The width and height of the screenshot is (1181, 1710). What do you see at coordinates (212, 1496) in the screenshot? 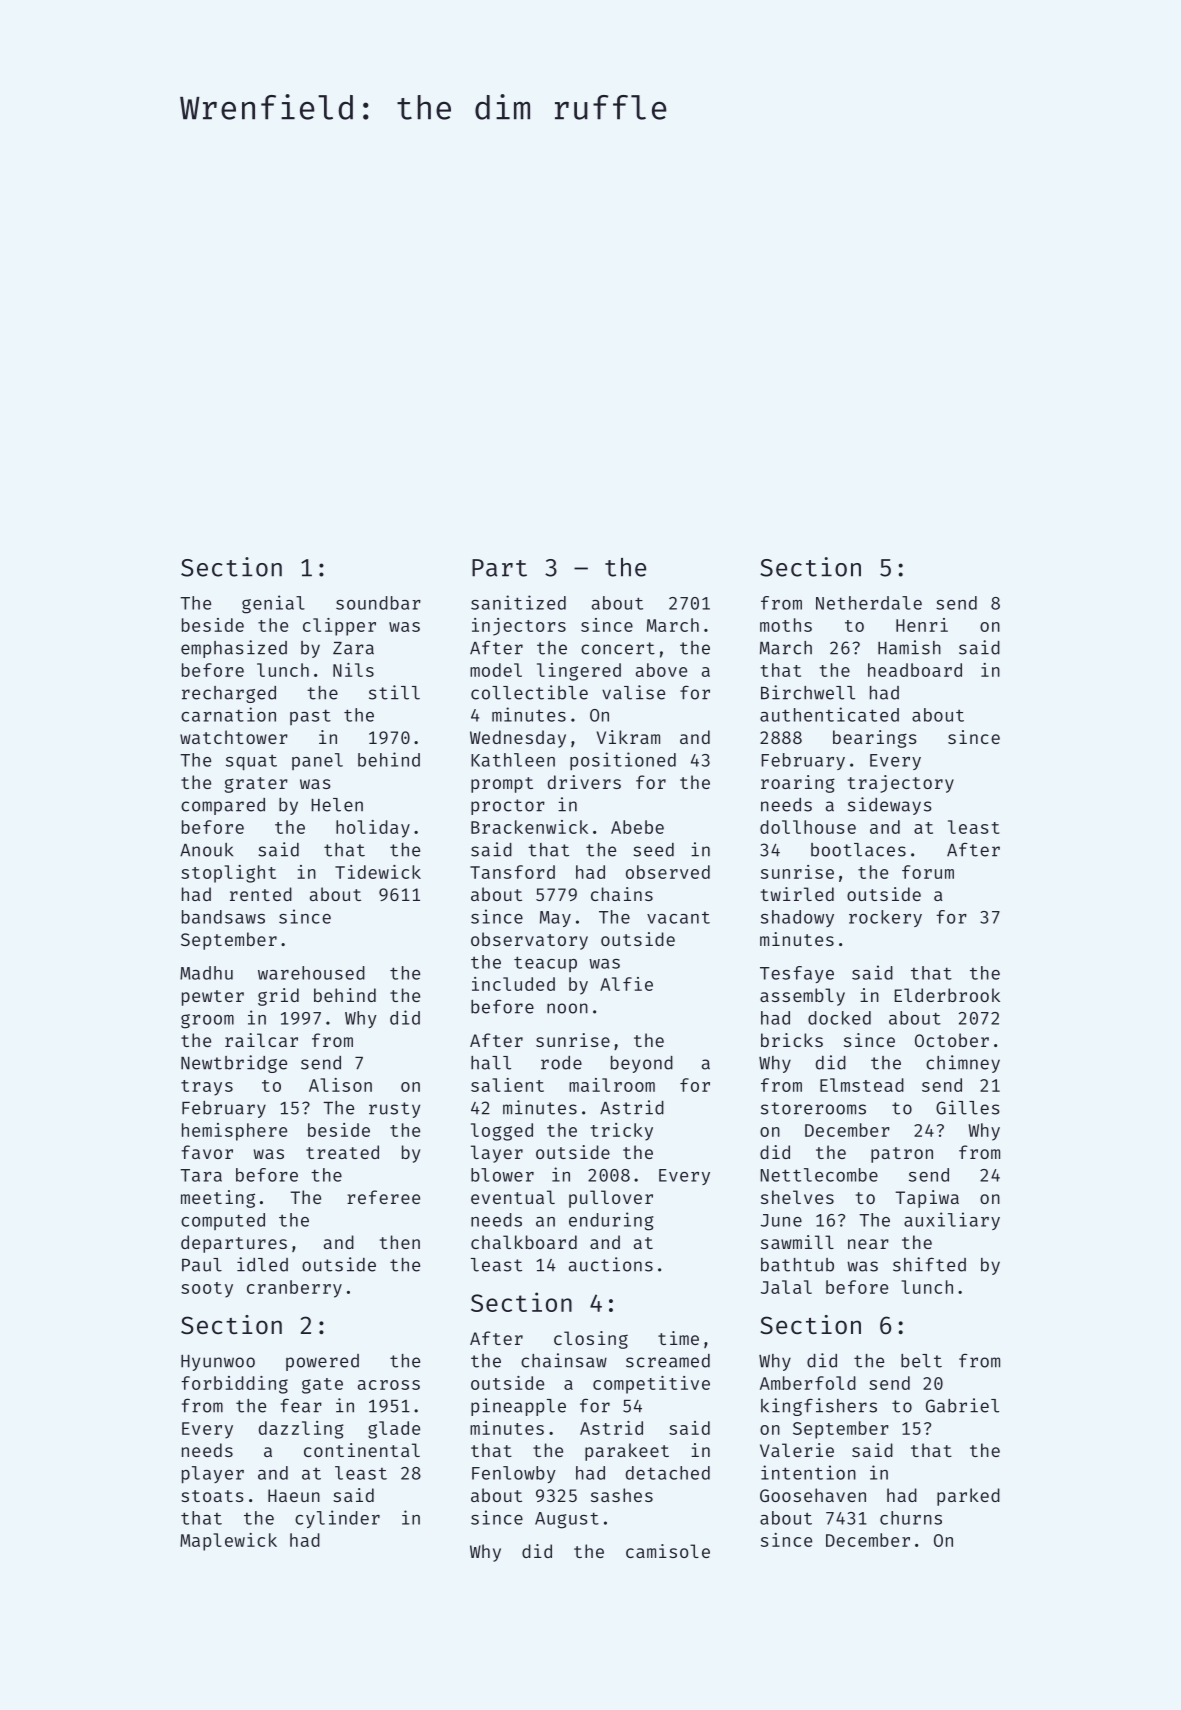
I see `stoats` at bounding box center [212, 1496].
